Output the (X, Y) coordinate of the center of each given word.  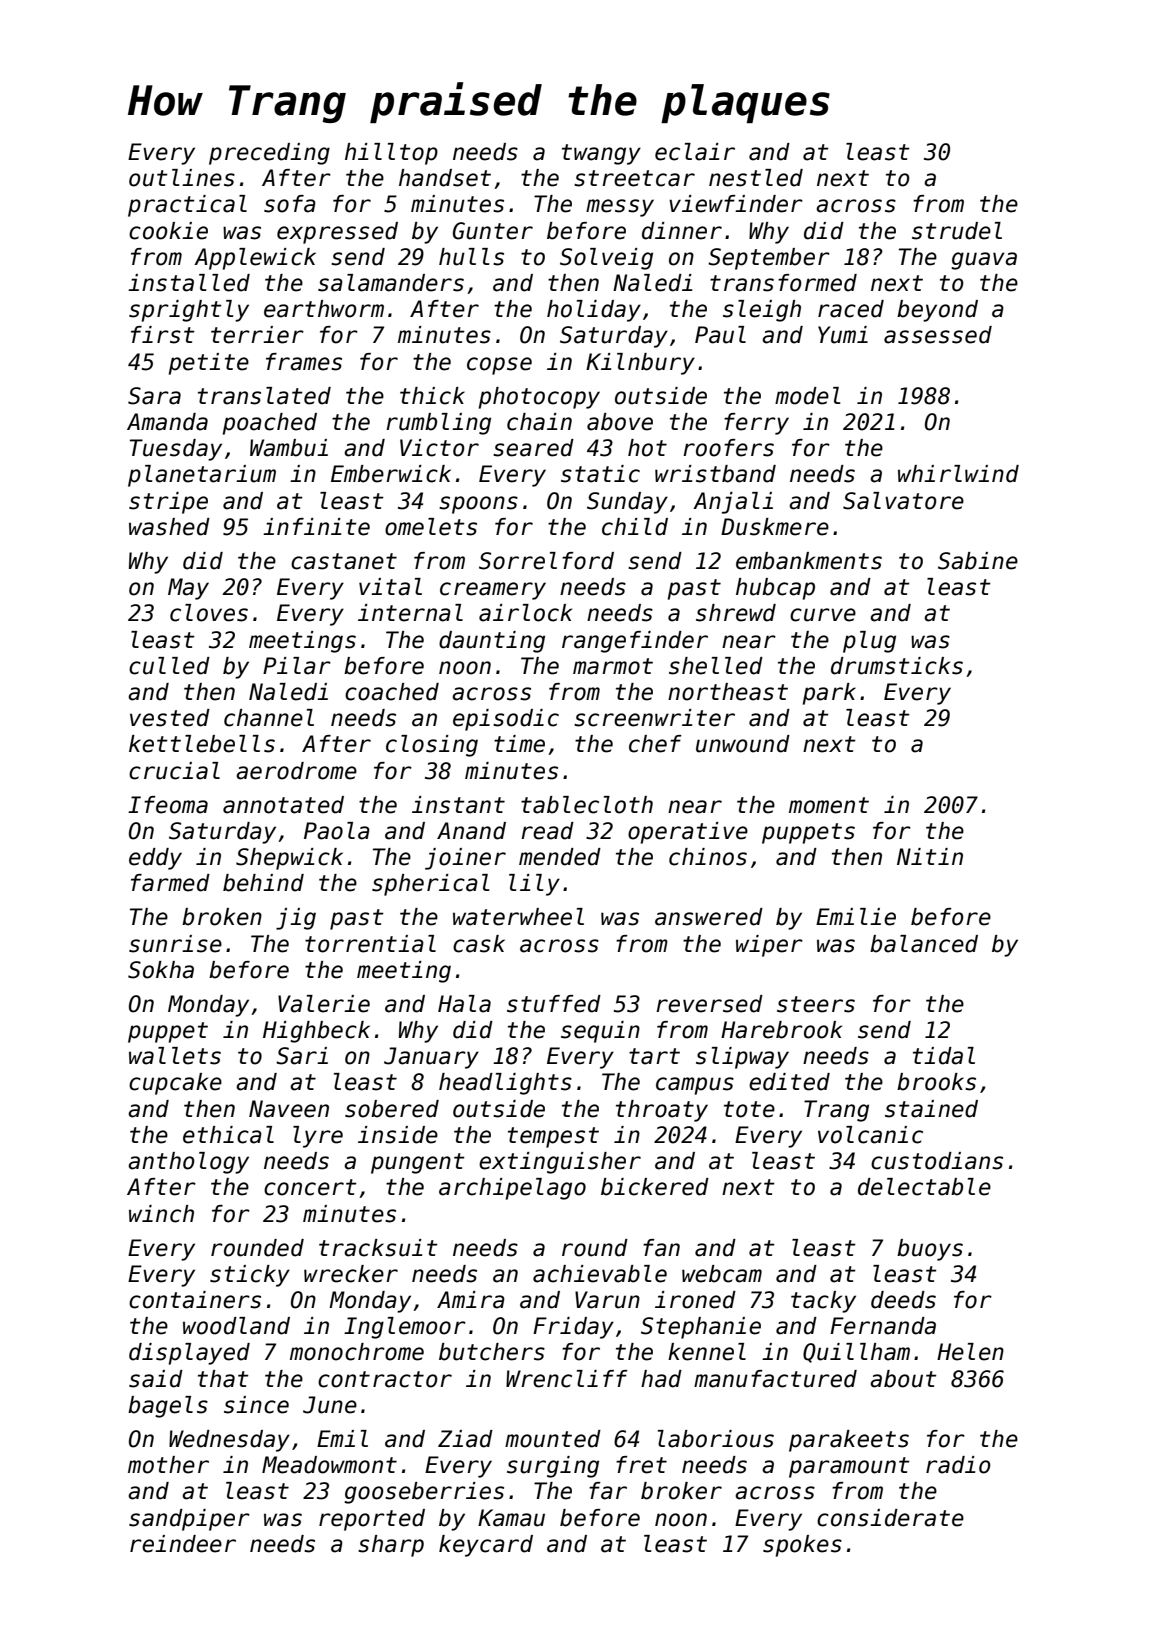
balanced (924, 944)
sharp (391, 1546)
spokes (802, 1546)
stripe (168, 503)
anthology (188, 1163)
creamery (493, 591)
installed (189, 283)
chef (655, 744)
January (431, 1058)
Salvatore (903, 501)
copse (499, 366)
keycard (486, 1546)
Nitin (930, 856)
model (808, 396)
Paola (337, 831)
